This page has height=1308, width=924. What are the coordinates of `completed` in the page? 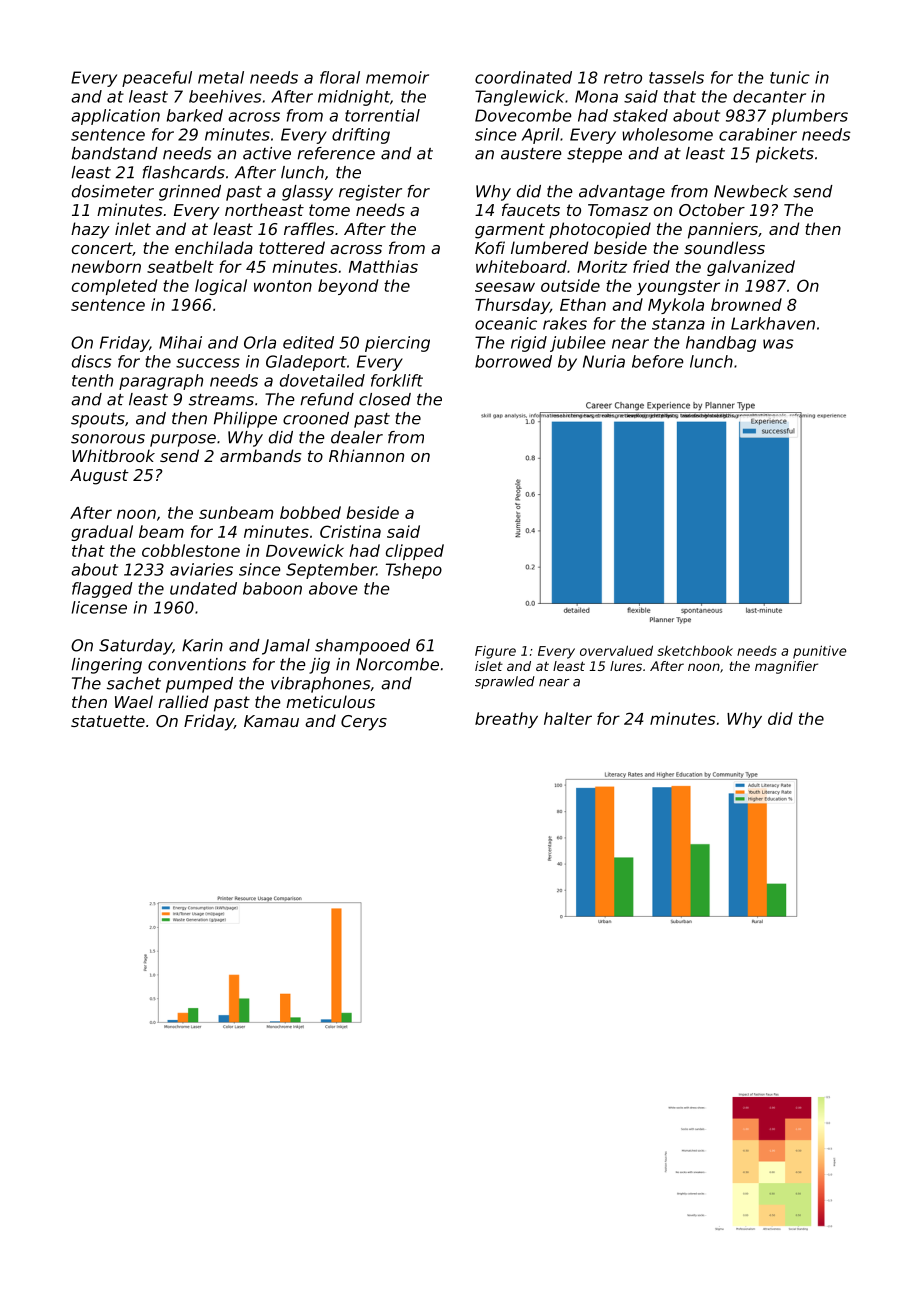 It's located at (114, 287).
